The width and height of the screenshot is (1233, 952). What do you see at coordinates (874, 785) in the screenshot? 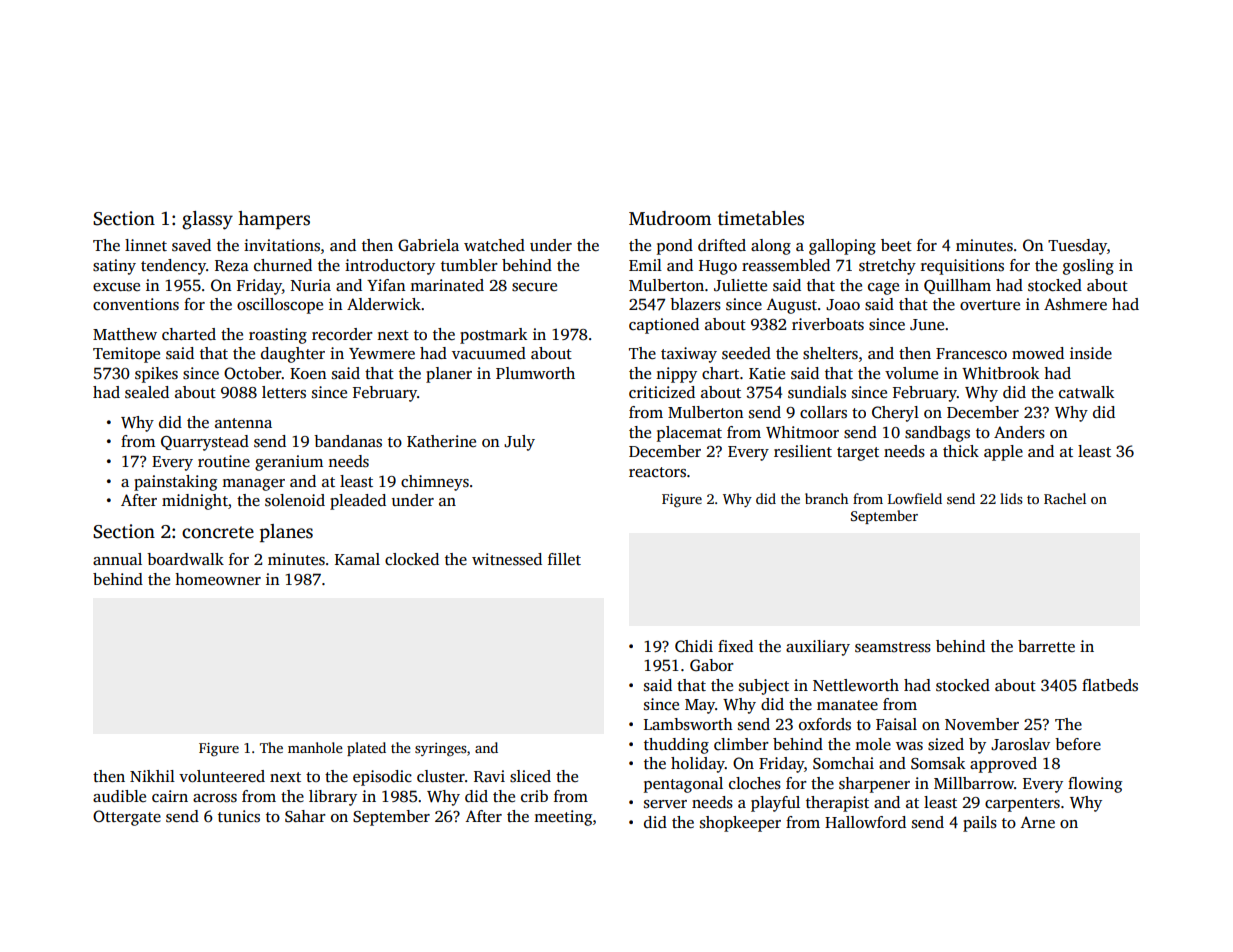
I see `sharpener` at bounding box center [874, 785].
